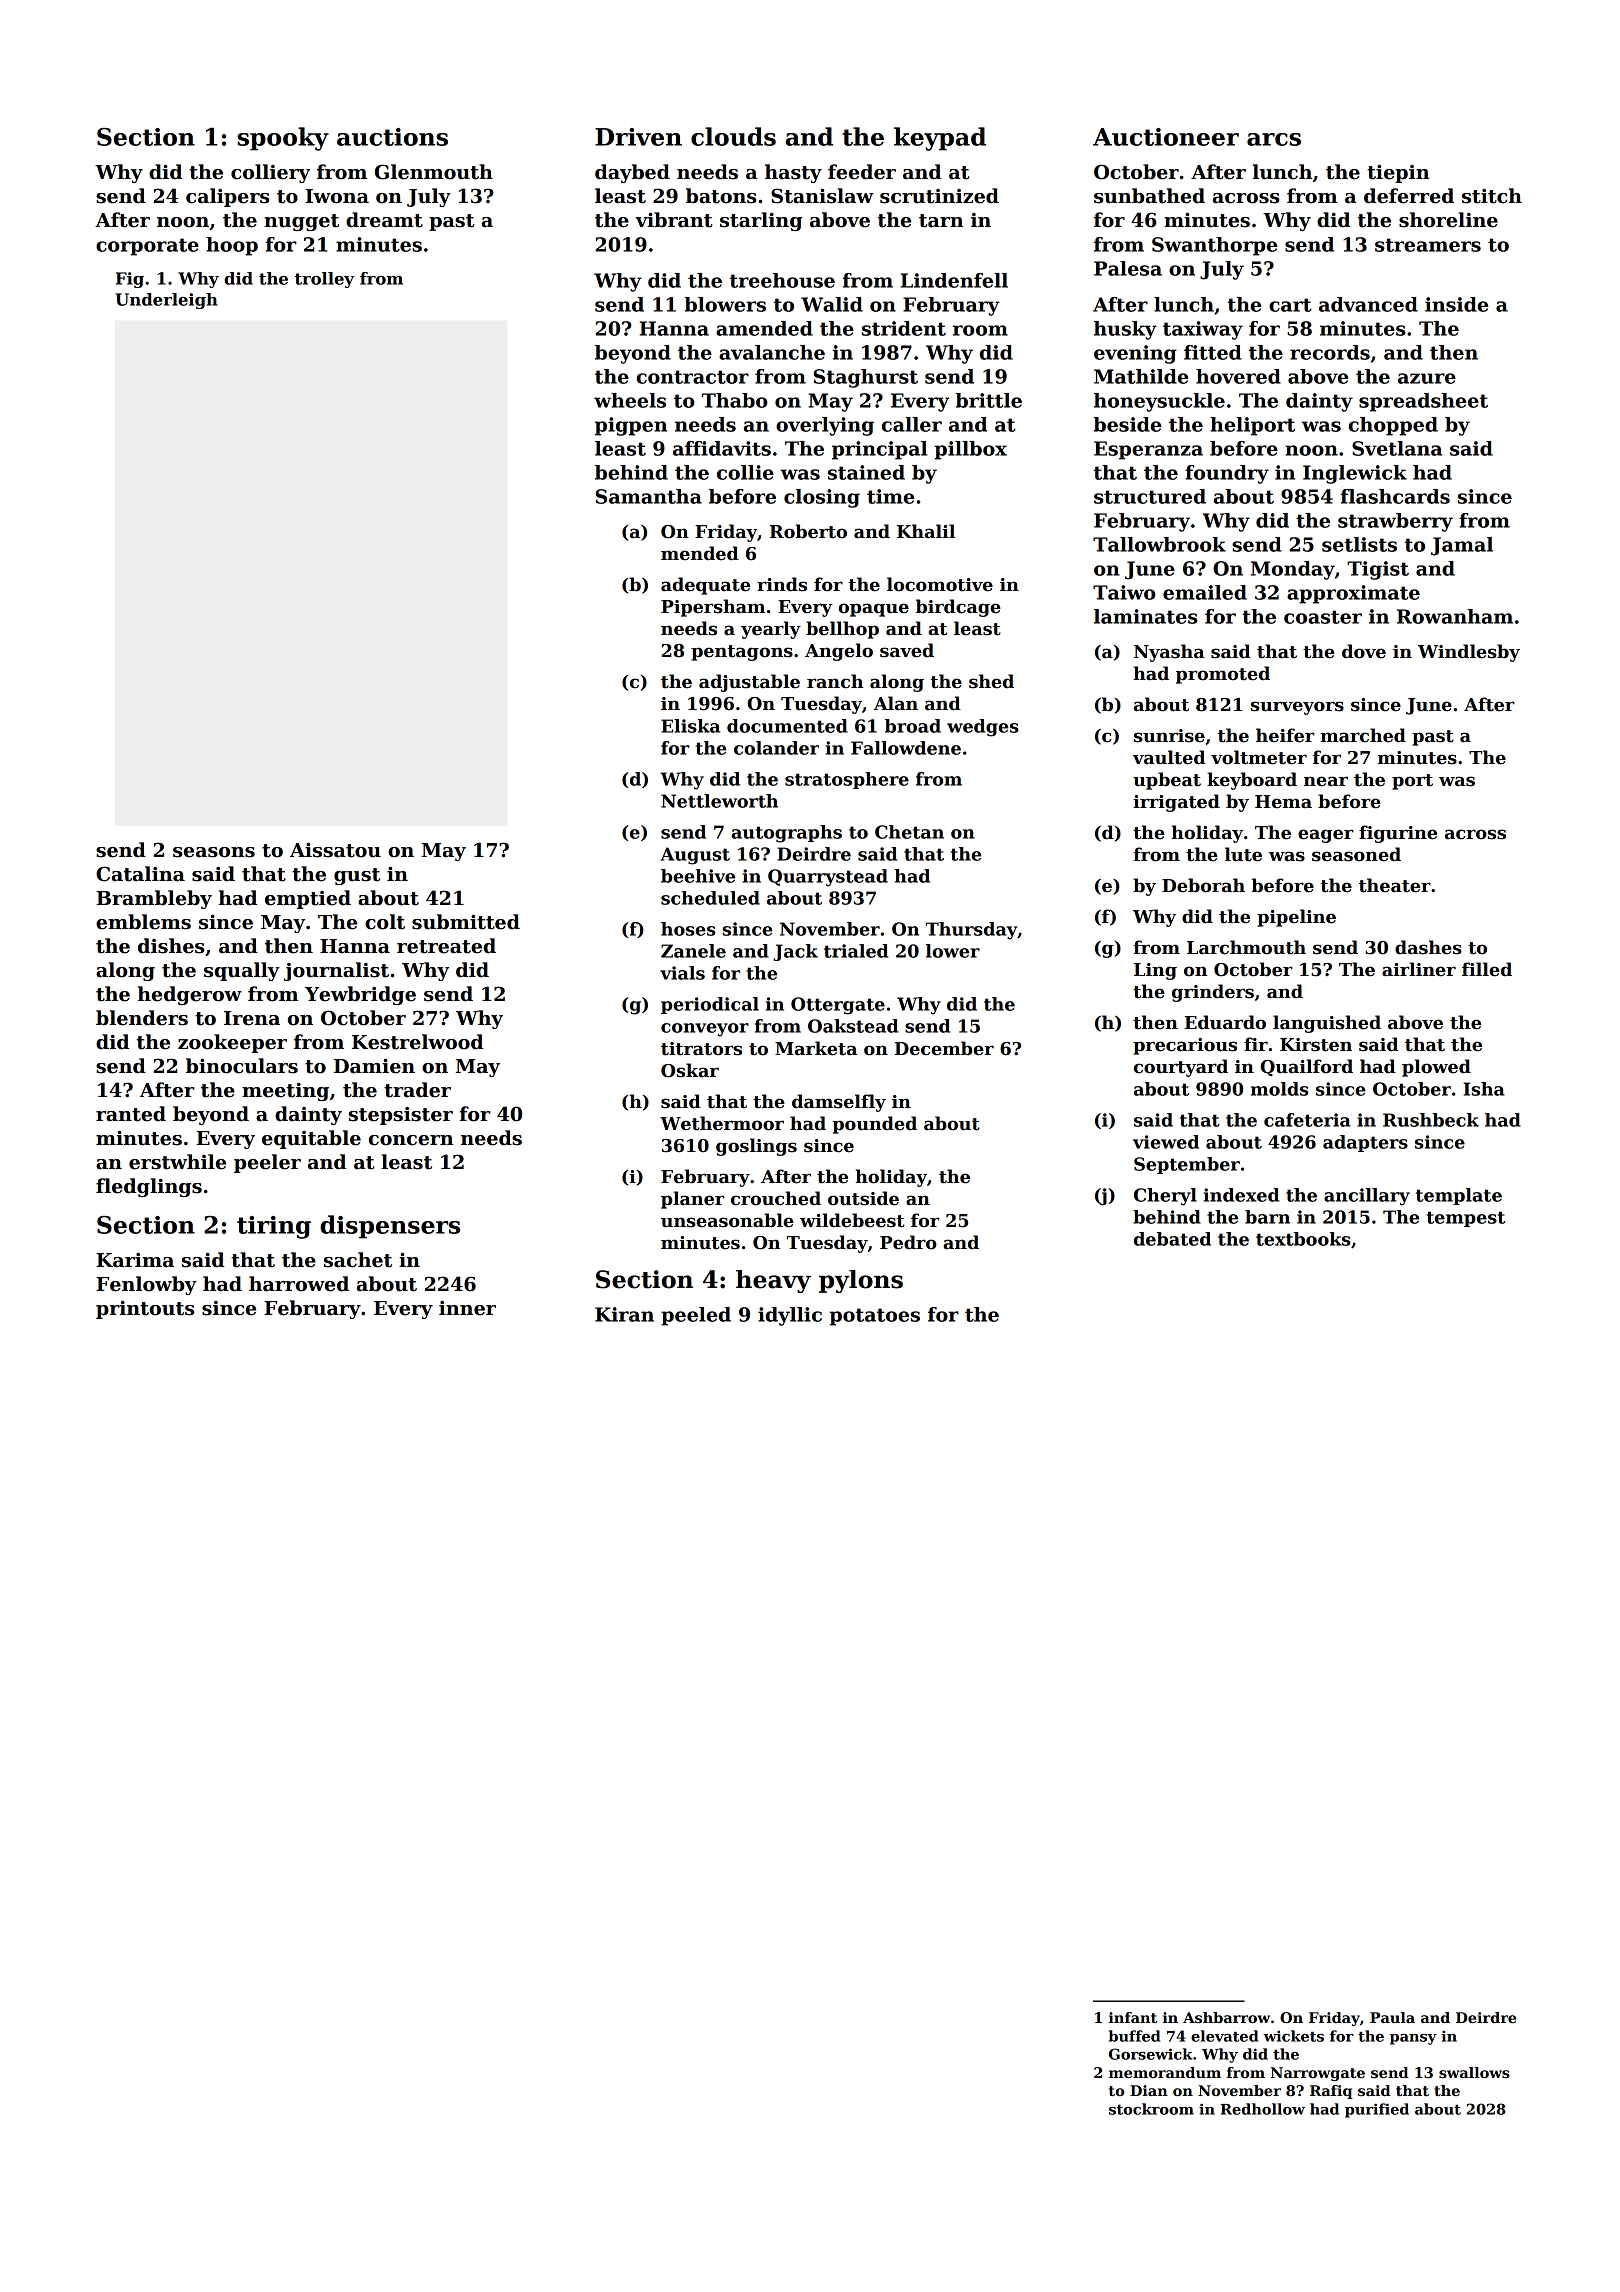 The height and width of the screenshot is (2292, 1620). Describe the element at coordinates (1172, 1239) in the screenshot. I see `debated` at that location.
